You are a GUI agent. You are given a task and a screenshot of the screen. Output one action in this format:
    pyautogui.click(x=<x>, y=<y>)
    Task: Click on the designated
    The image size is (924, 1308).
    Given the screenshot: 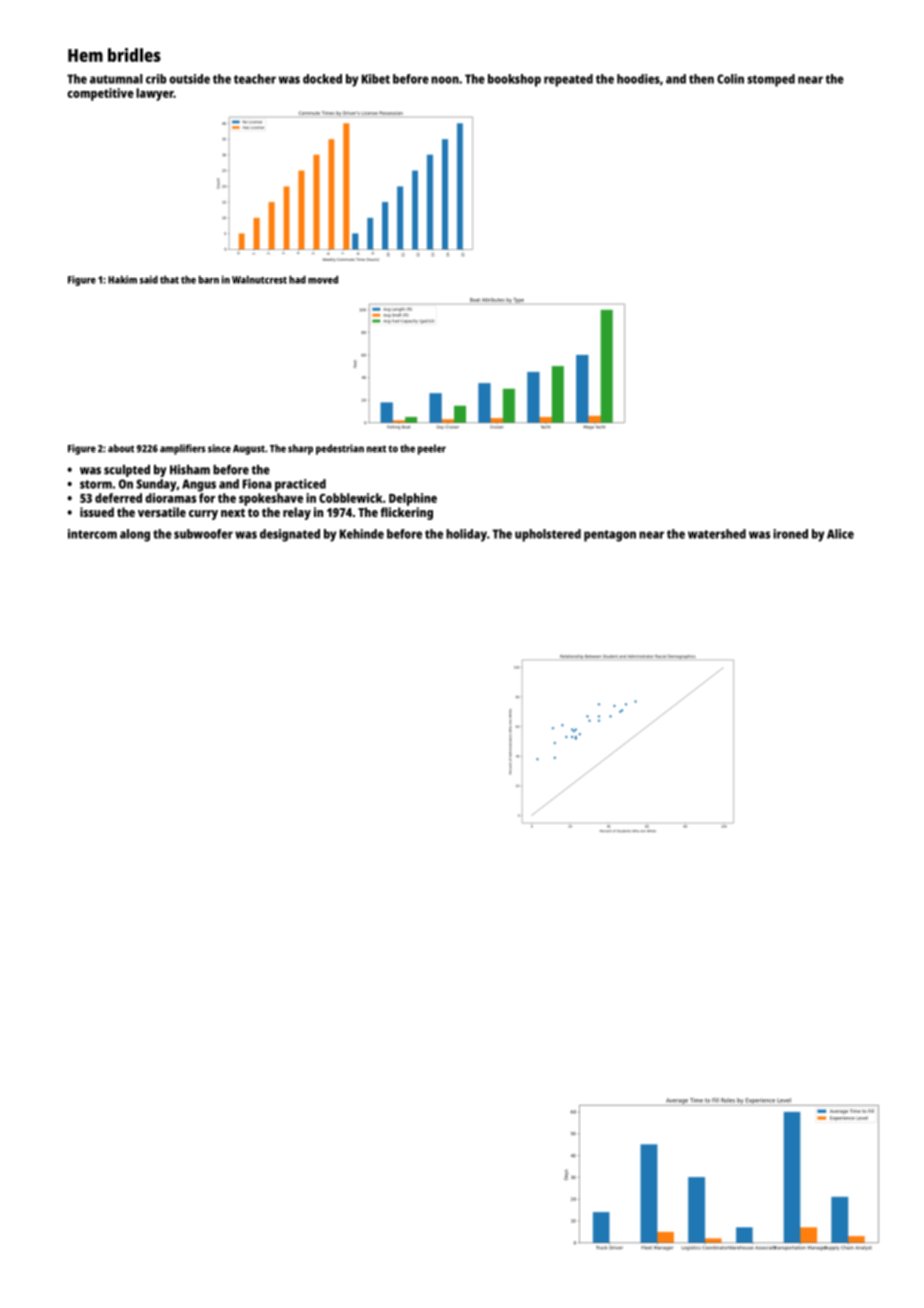 What is the action you would take?
    pyautogui.click(x=290, y=535)
